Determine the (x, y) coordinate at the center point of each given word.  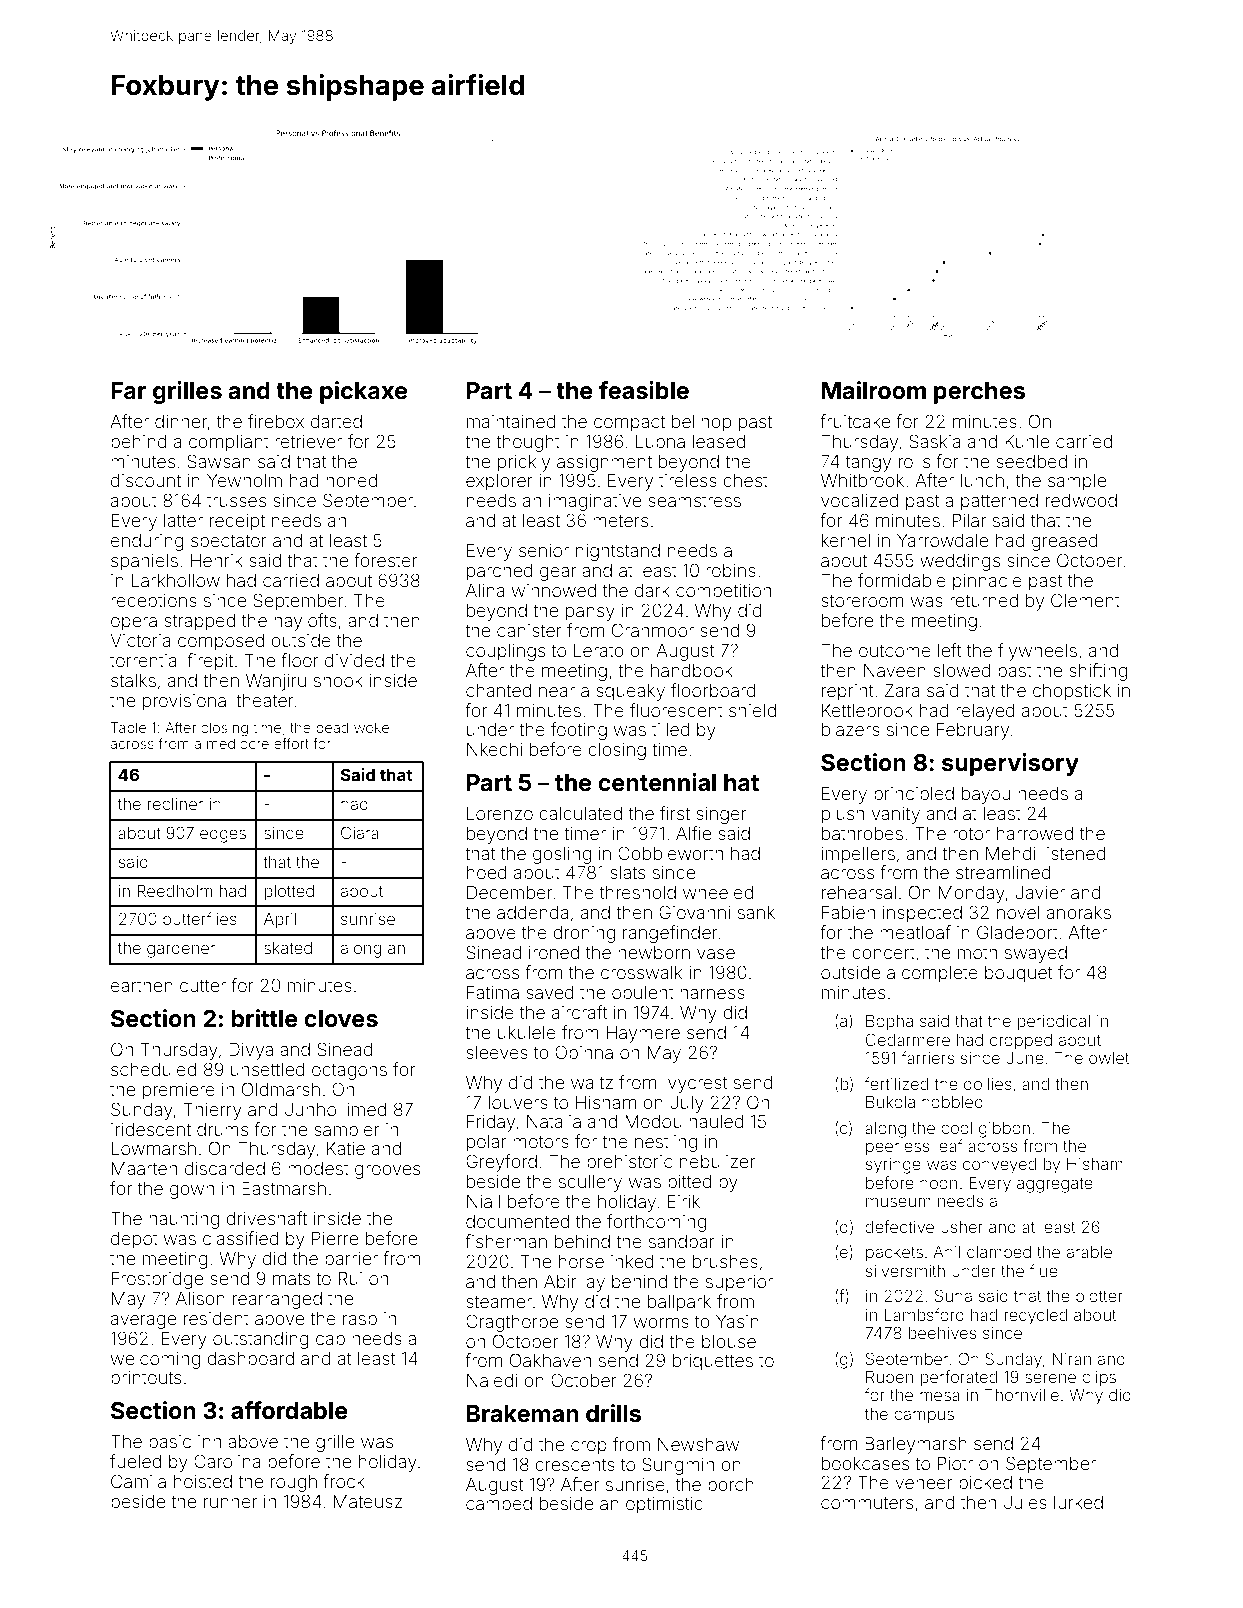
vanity (896, 815)
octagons (349, 1072)
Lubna (660, 441)
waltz (592, 1082)
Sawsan (219, 461)
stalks (133, 680)
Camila (138, 1481)
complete (940, 974)
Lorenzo (500, 813)
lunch (982, 480)
